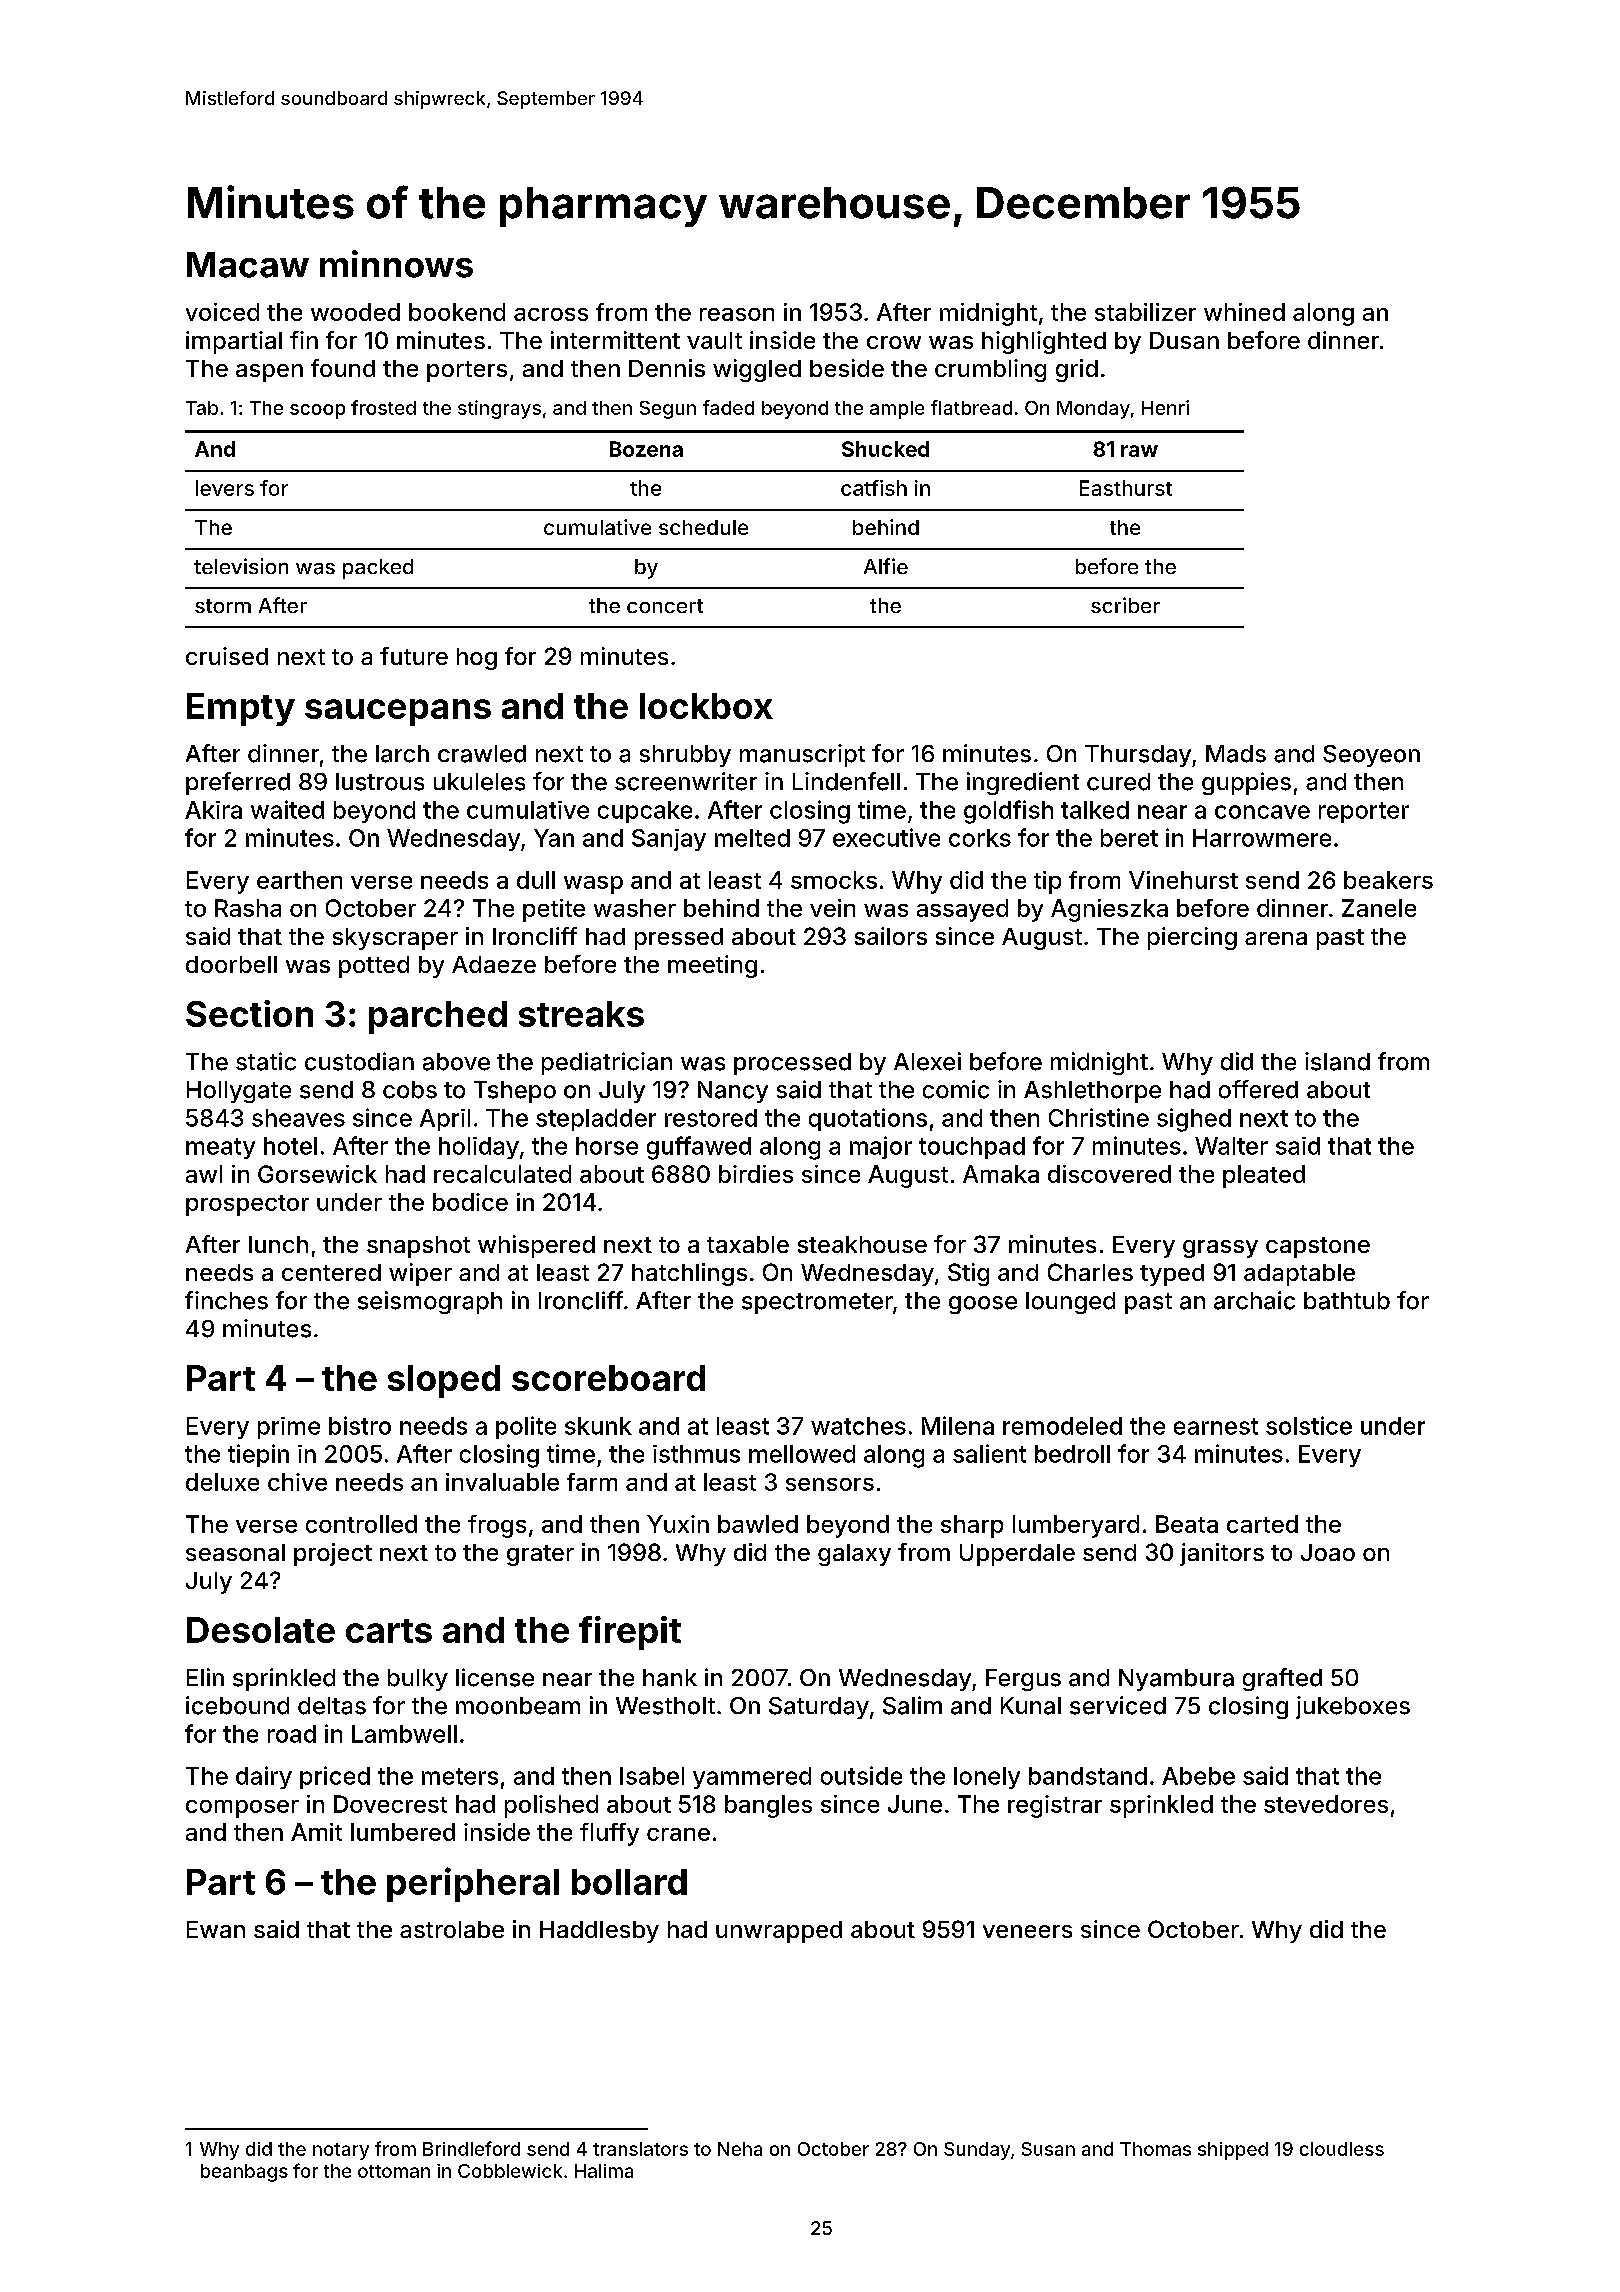 The width and height of the screenshot is (1620, 2292). Describe the element at coordinates (244, 2173) in the screenshot. I see `beanbags` at that location.
